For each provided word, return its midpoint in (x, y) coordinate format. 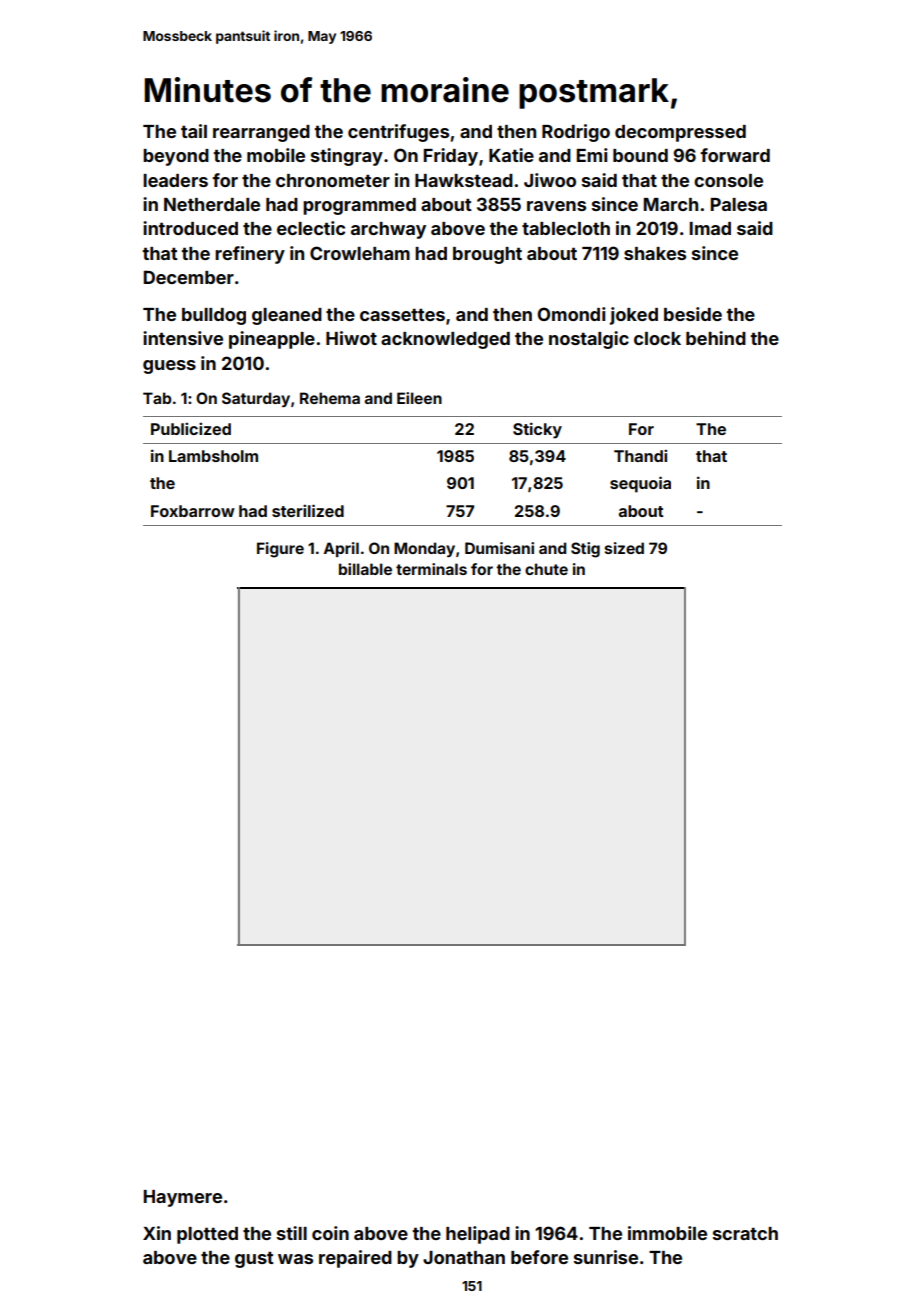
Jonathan (464, 1257)
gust (254, 1260)
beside (693, 314)
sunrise (606, 1257)
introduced (190, 228)
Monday (424, 549)
